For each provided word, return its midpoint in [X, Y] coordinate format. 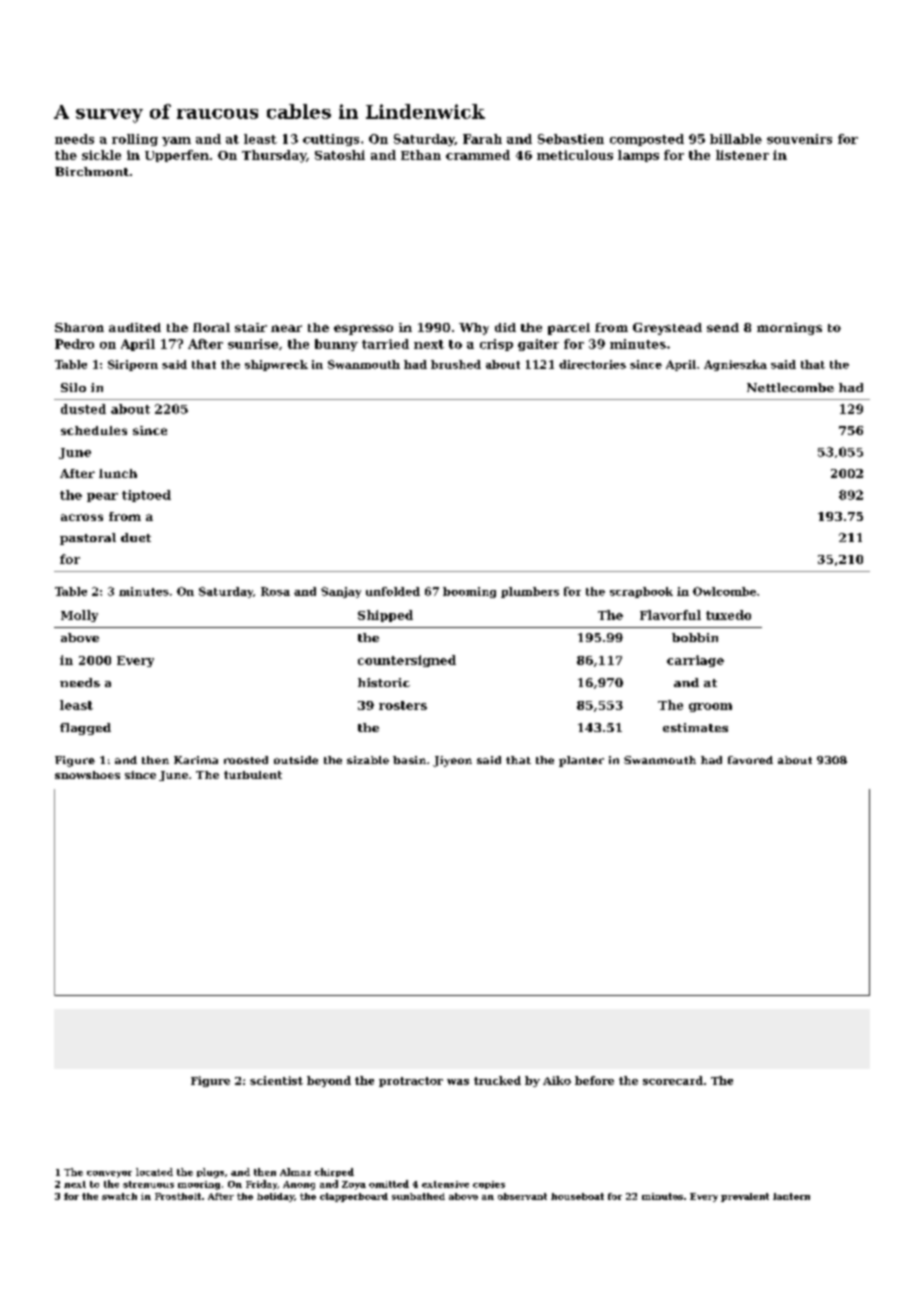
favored [750, 760]
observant [522, 1196]
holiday [275, 1197]
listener [742, 155]
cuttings [331, 140]
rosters [403, 705]
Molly [79, 616]
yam [176, 141]
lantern [791, 1196]
